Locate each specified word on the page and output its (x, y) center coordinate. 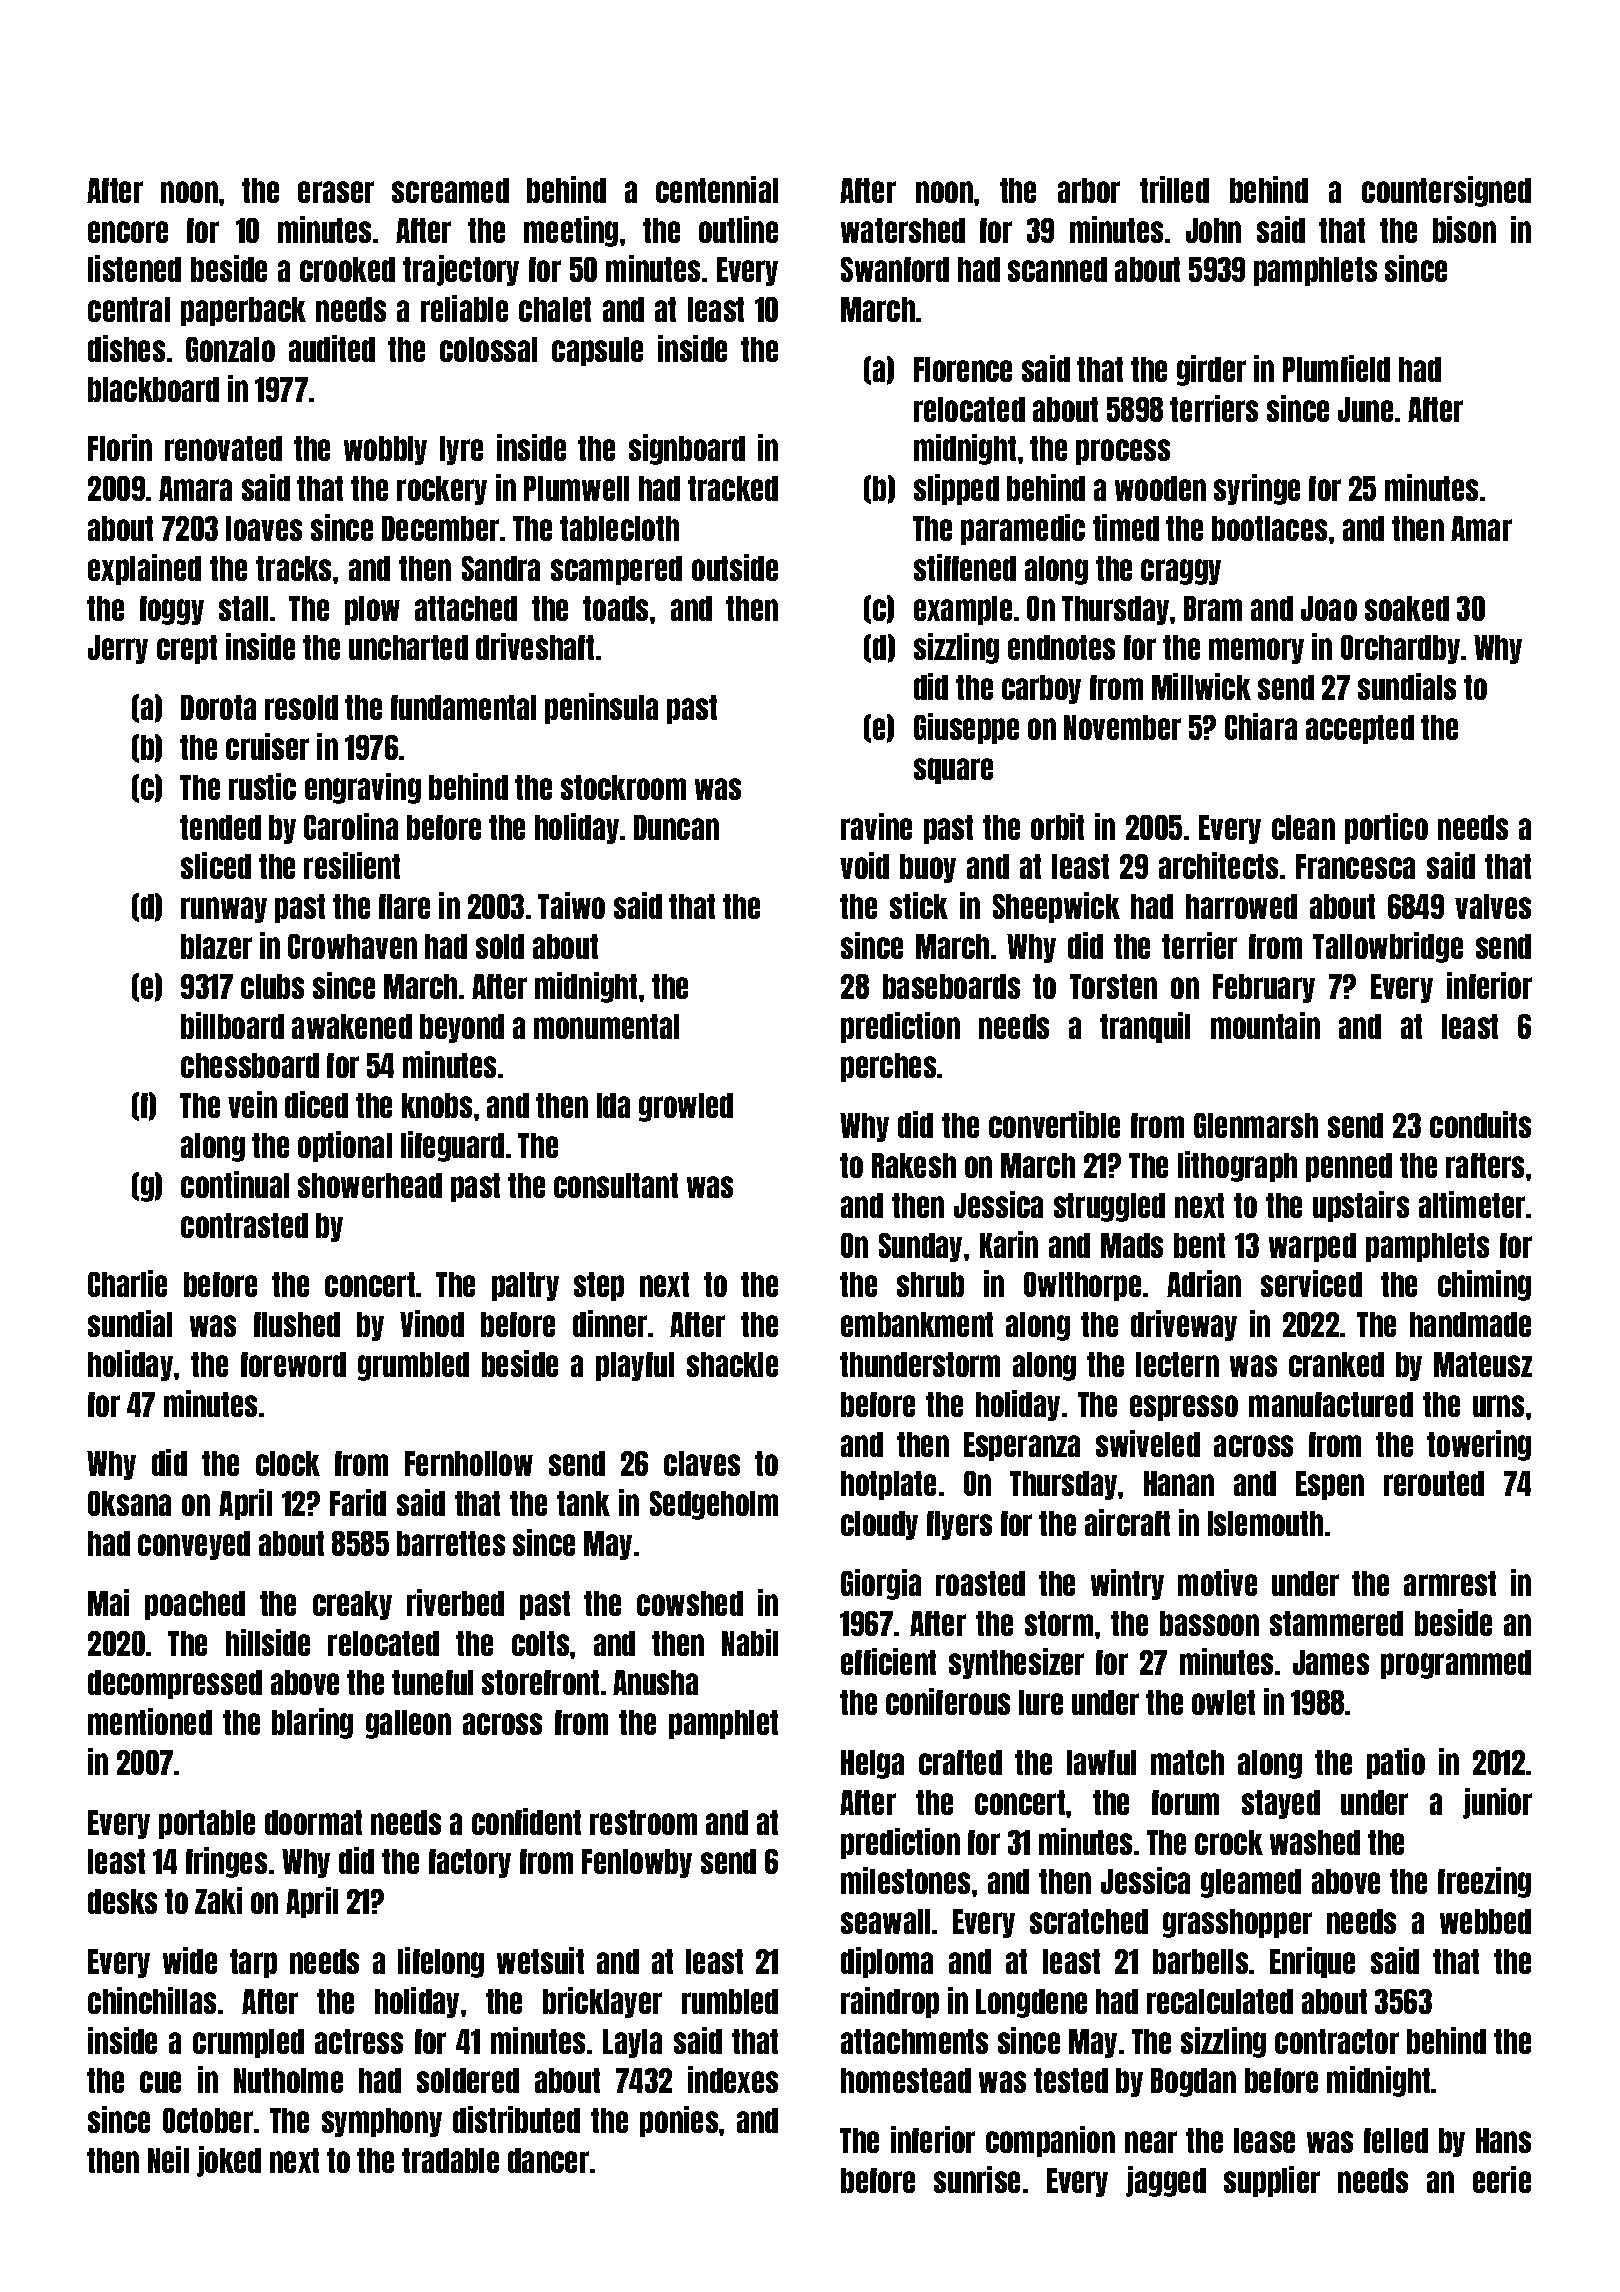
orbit (1057, 826)
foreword (293, 1364)
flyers (959, 1525)
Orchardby (1400, 649)
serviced (1311, 1283)
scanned (1057, 269)
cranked (1336, 1364)
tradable (450, 2160)
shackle (732, 1364)
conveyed (194, 1545)
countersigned (1446, 191)
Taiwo (571, 905)
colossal (488, 349)
